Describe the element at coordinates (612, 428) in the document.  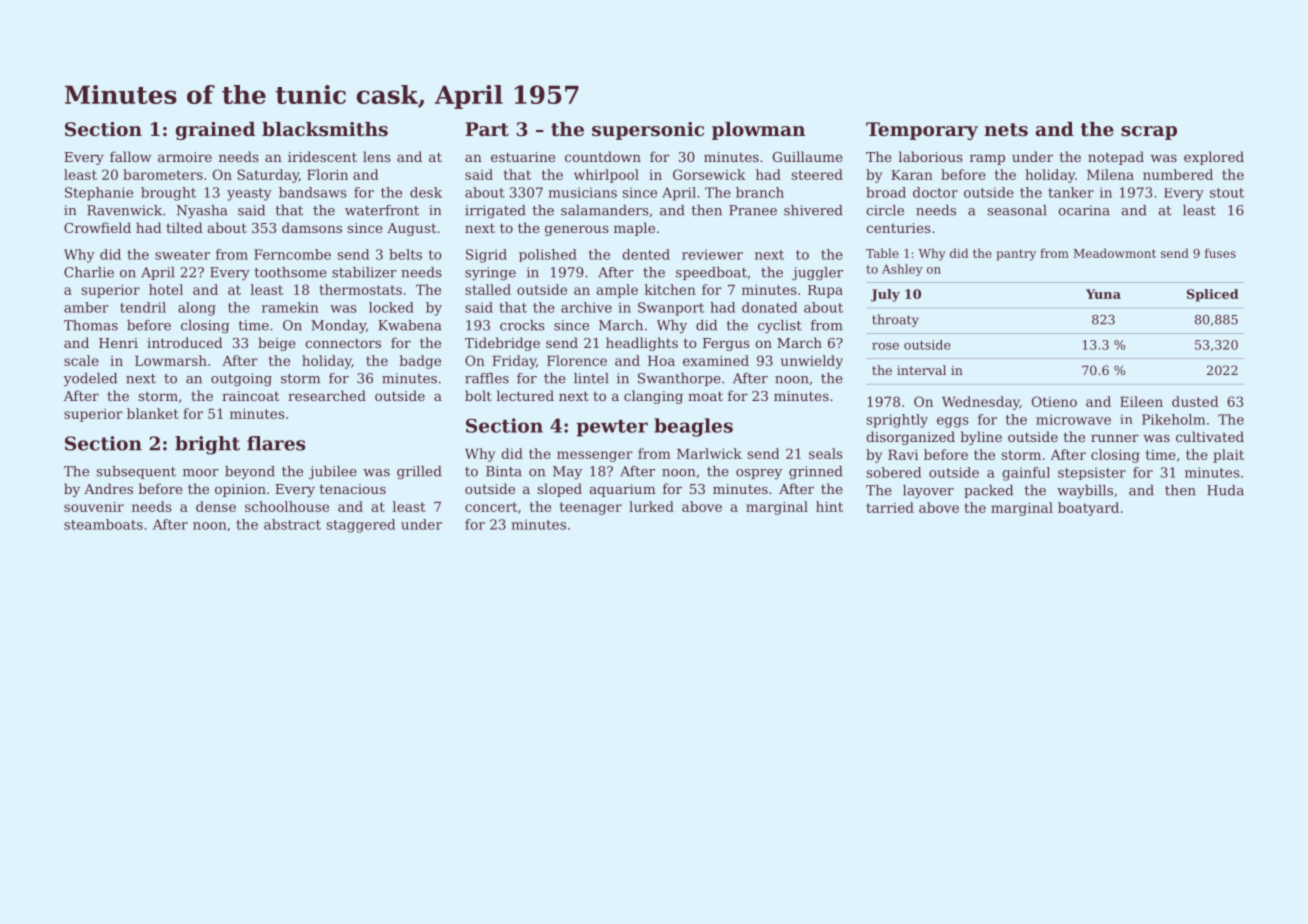
I see `pewter` at that location.
